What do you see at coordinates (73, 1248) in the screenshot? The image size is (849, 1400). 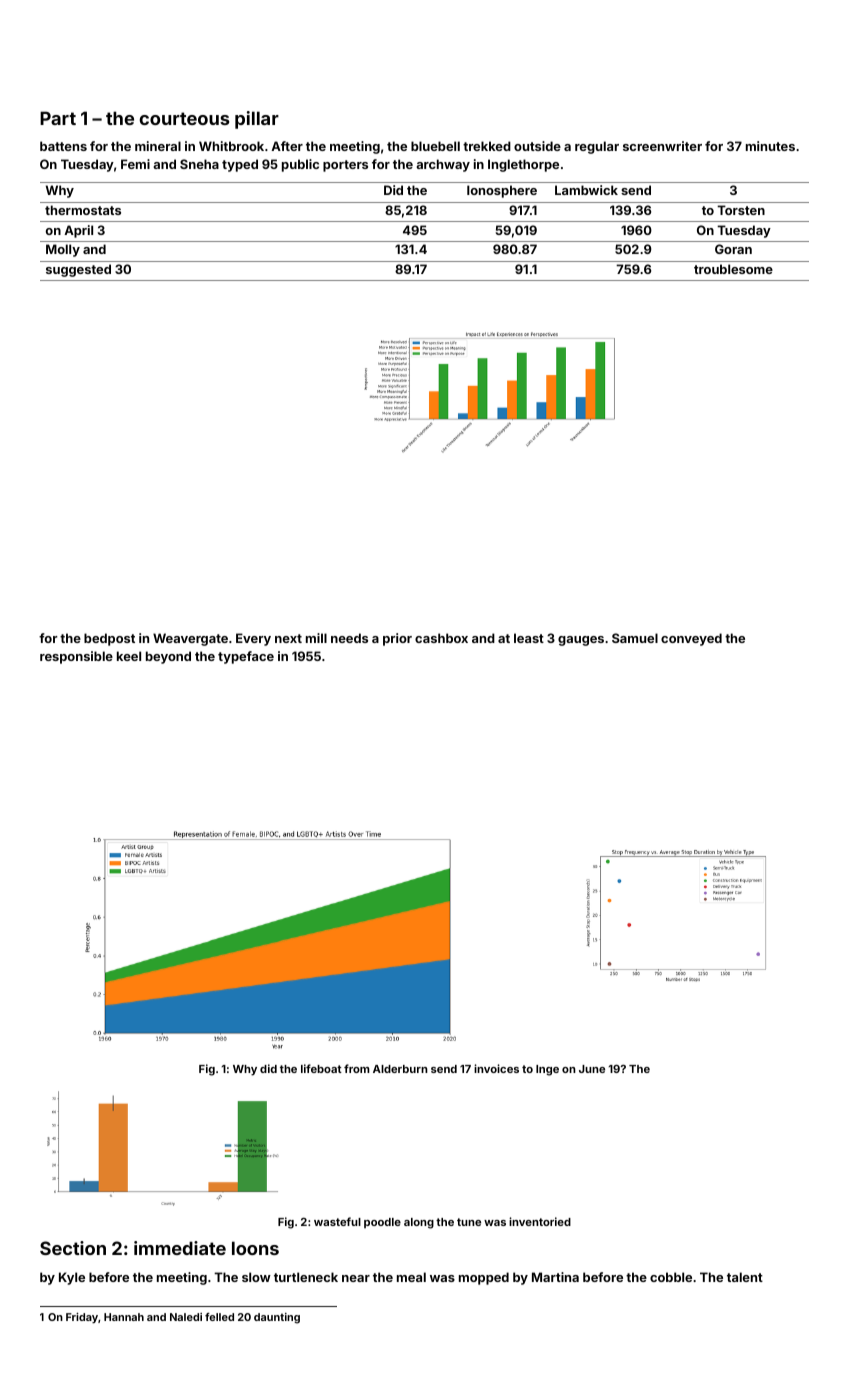 I see `Section` at bounding box center [73, 1248].
